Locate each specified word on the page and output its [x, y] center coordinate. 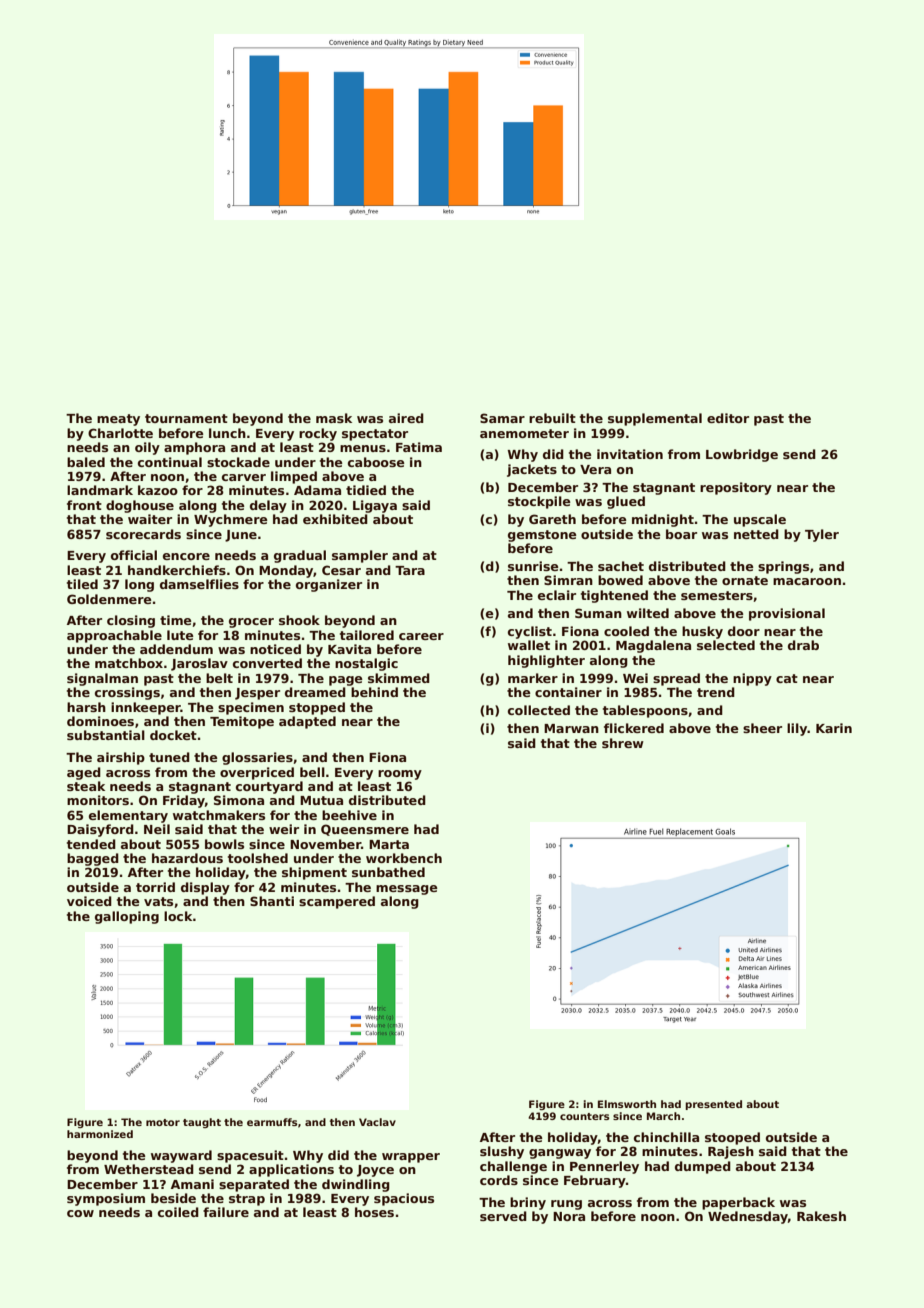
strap [247, 1200]
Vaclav [377, 1122]
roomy [400, 775]
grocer [251, 623]
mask [334, 418]
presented [713, 1105]
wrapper [411, 1158]
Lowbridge [742, 455]
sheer [762, 728]
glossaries [257, 758]
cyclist [530, 632]
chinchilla [666, 1137]
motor [163, 1122]
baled [86, 462]
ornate [745, 580]
